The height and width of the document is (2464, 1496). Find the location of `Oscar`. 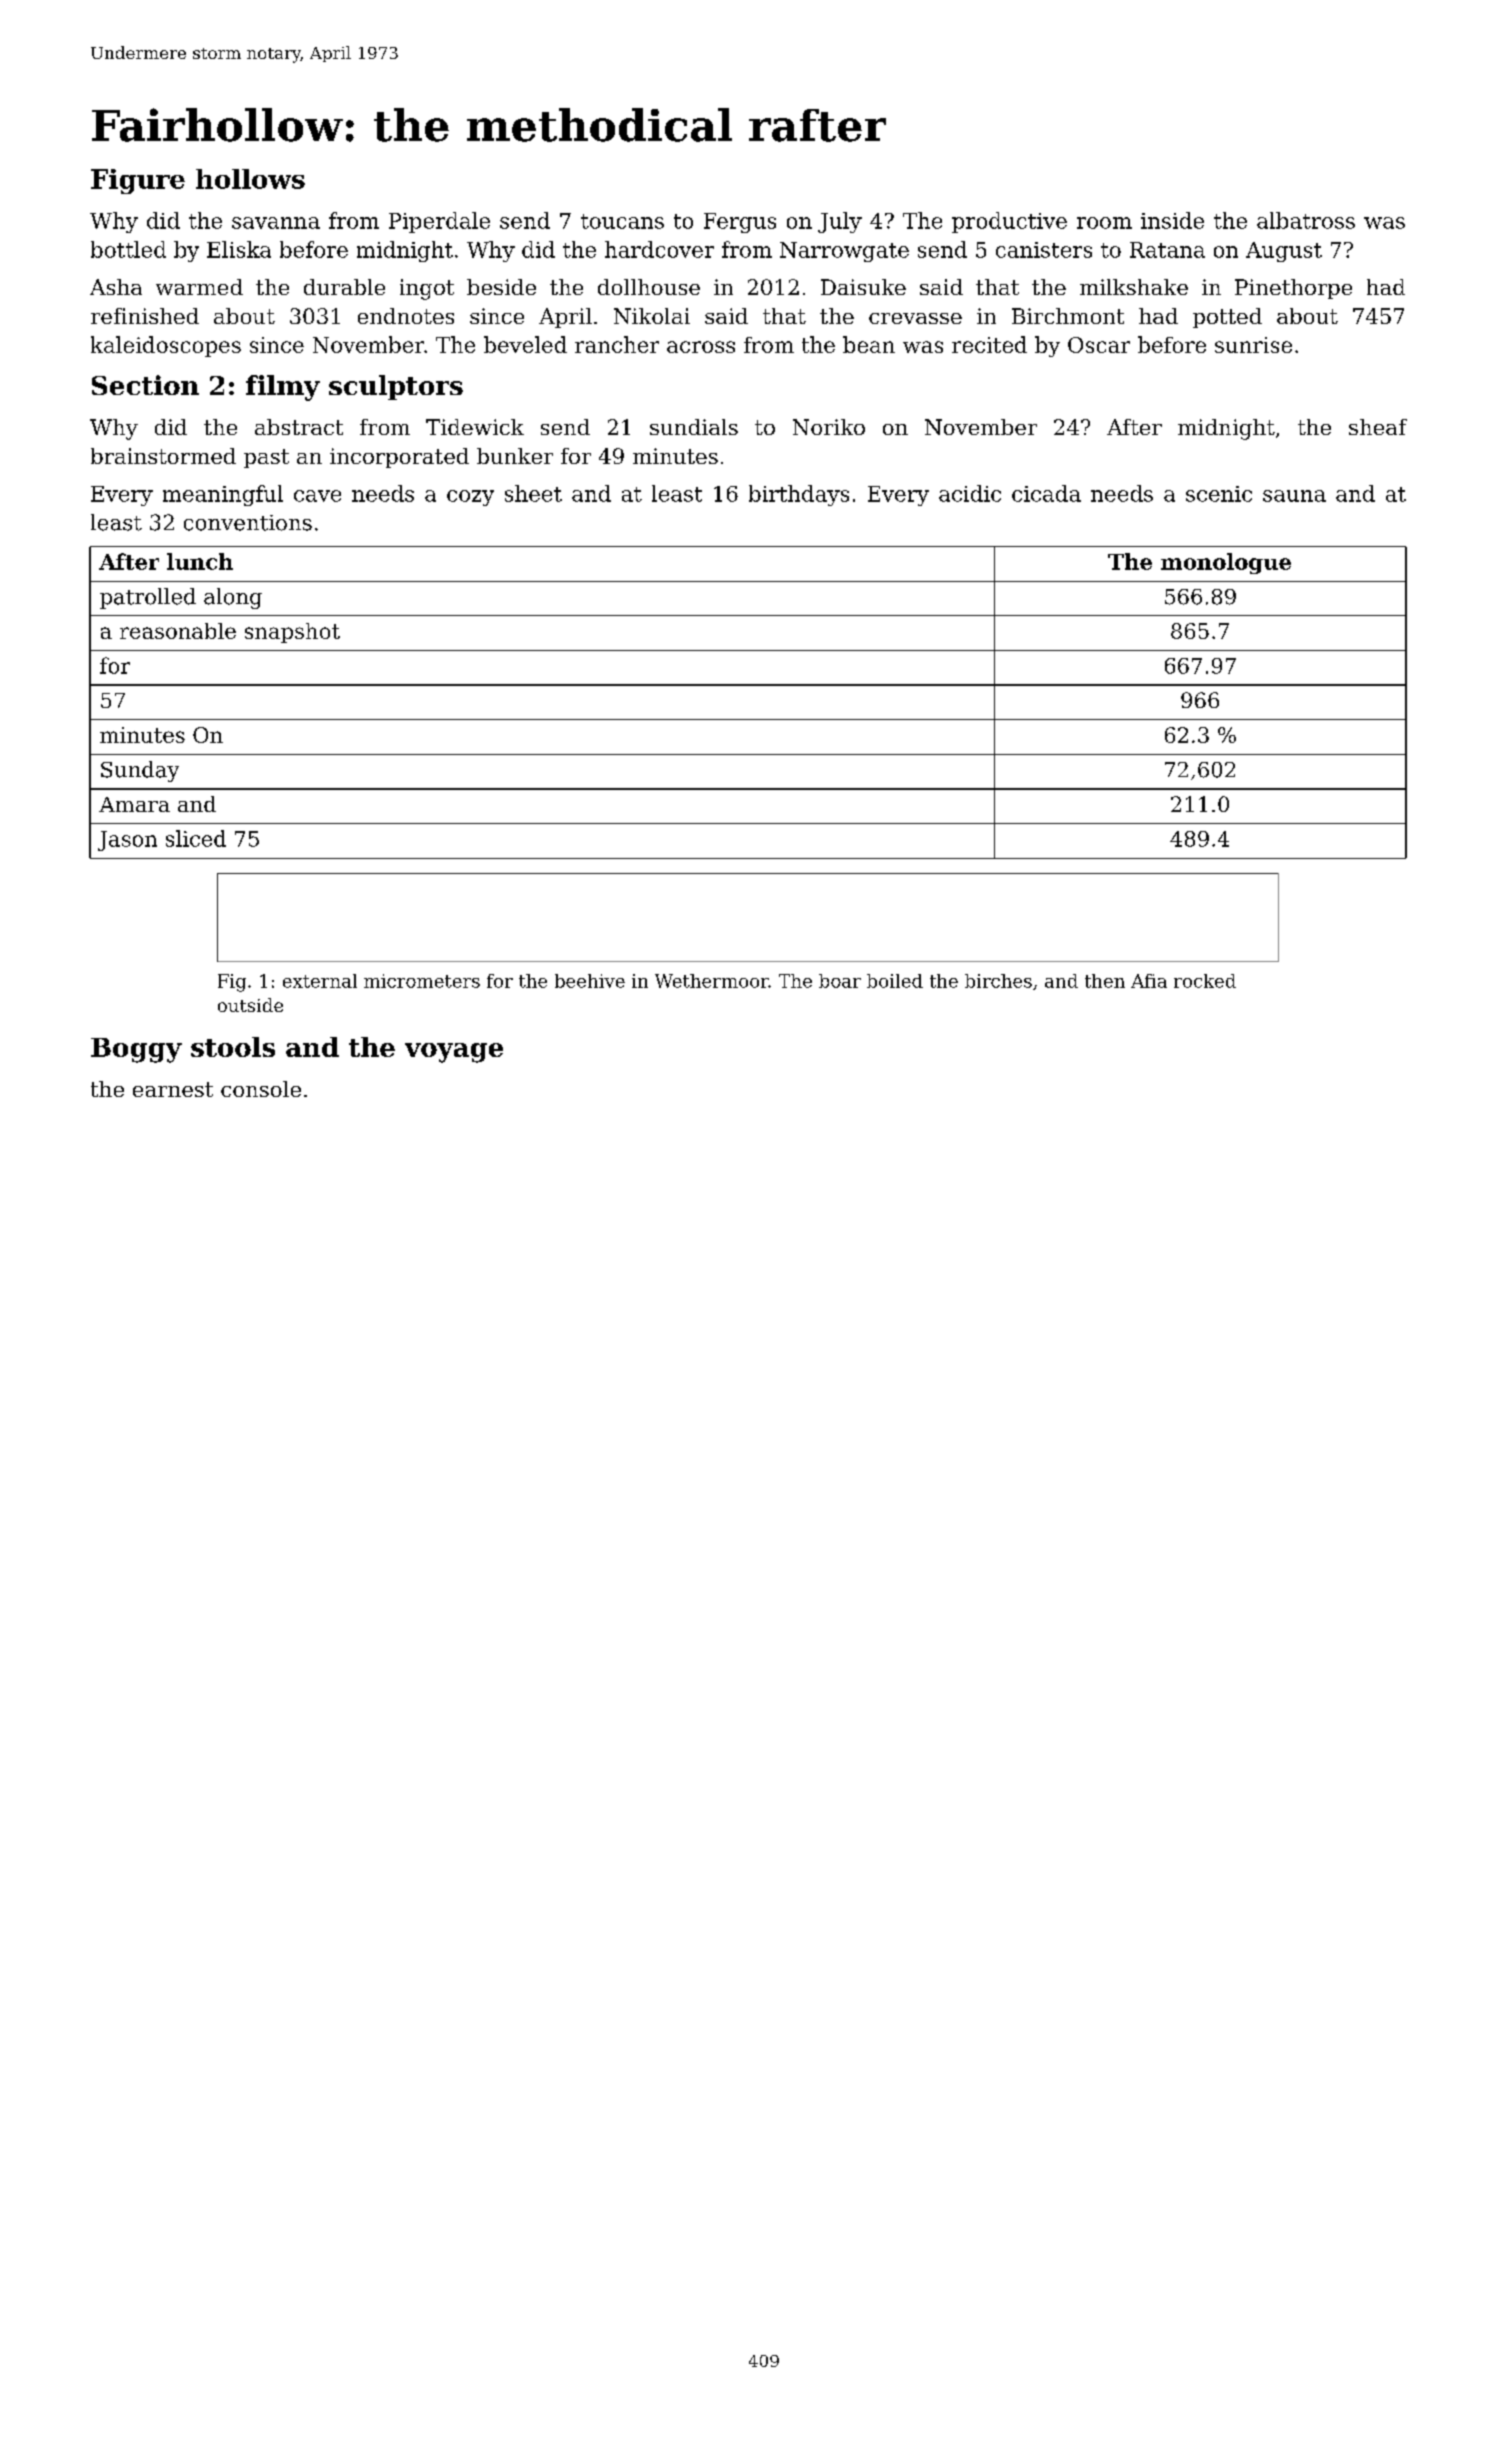

Oscar is located at coordinates (1099, 345).
